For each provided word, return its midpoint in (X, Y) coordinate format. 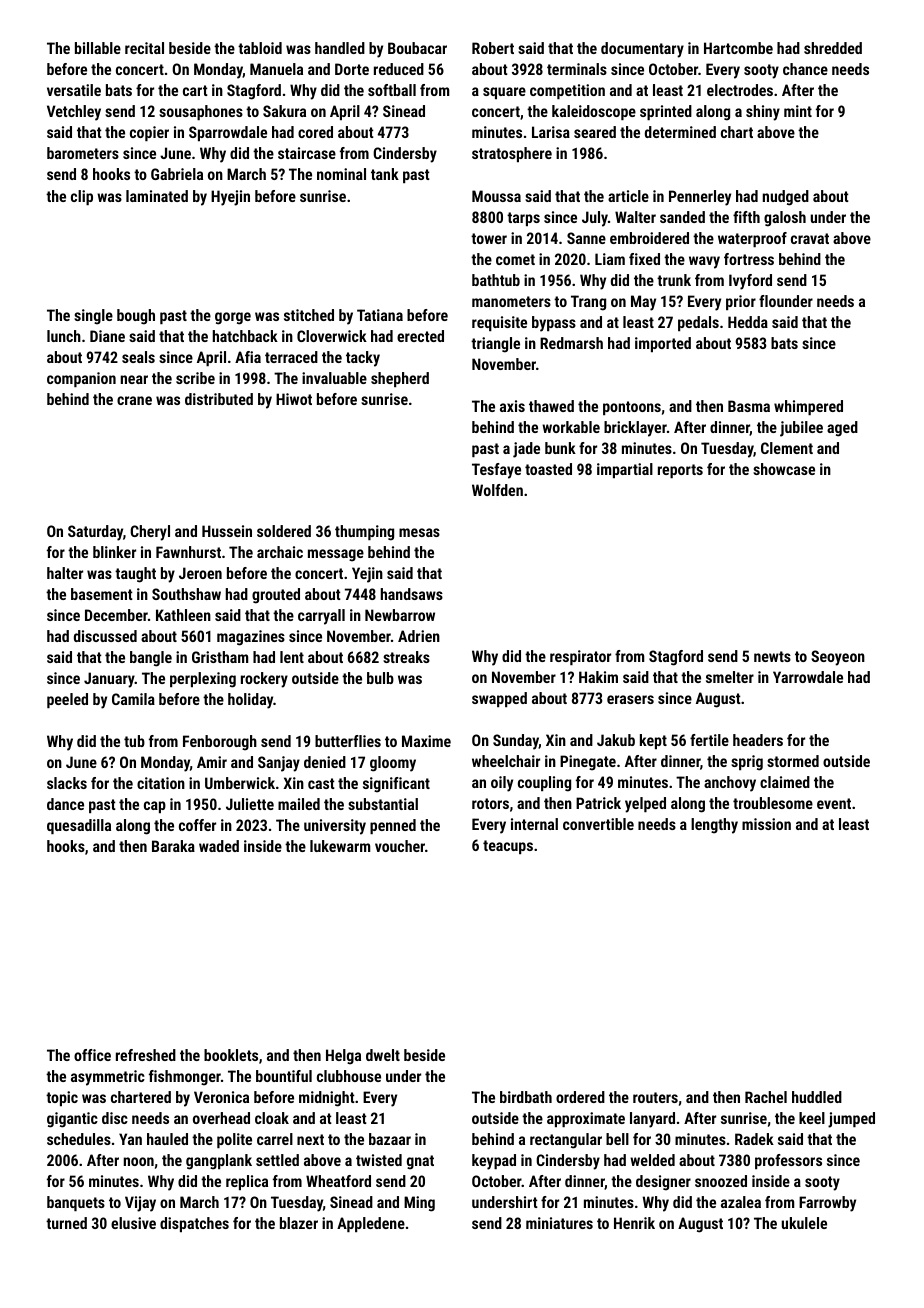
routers (655, 1097)
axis (512, 406)
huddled (817, 1097)
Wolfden (497, 490)
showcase (784, 469)
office (92, 1055)
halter (65, 573)
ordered (580, 1097)
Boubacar (417, 48)
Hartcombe (738, 48)
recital (144, 48)
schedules (79, 1139)
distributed (219, 399)
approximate (586, 1119)
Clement (787, 448)
